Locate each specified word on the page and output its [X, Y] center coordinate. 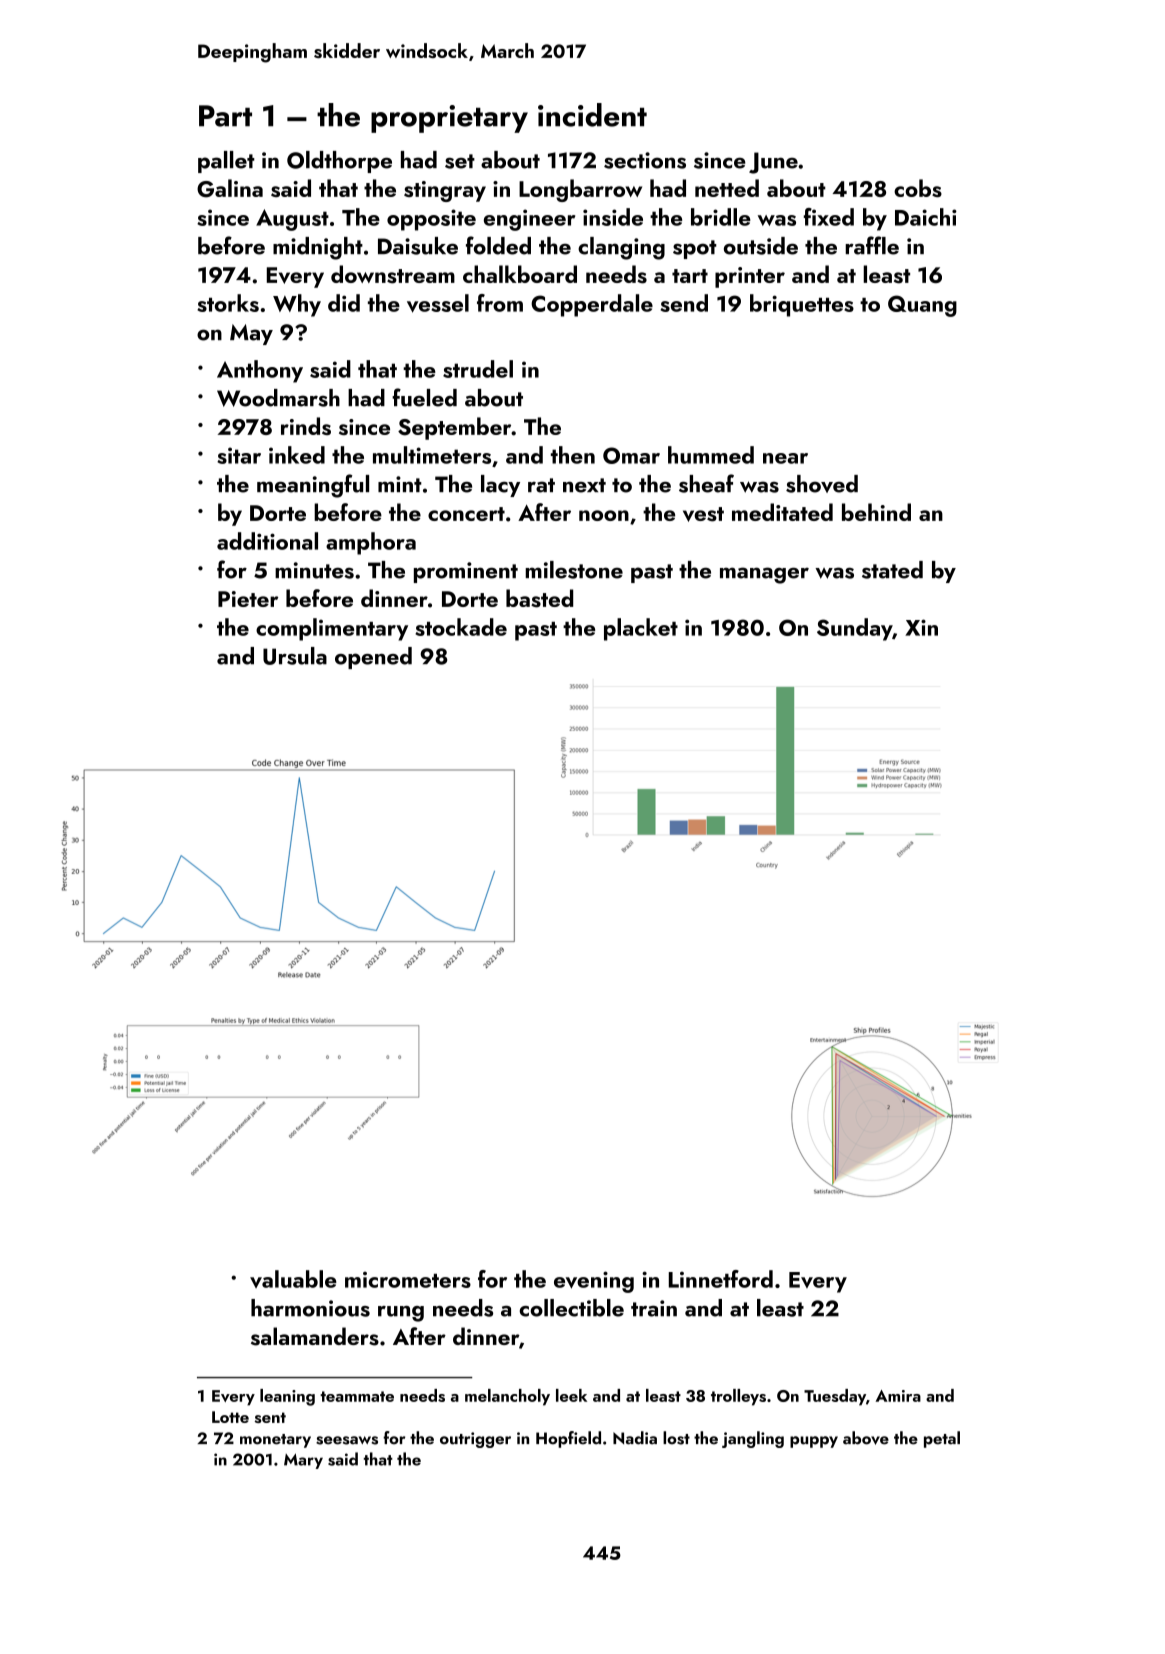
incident [592, 115]
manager [764, 575]
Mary [303, 1461]
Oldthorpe [339, 162]
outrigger [475, 1440]
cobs [918, 188]
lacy [500, 486]
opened [373, 658]
